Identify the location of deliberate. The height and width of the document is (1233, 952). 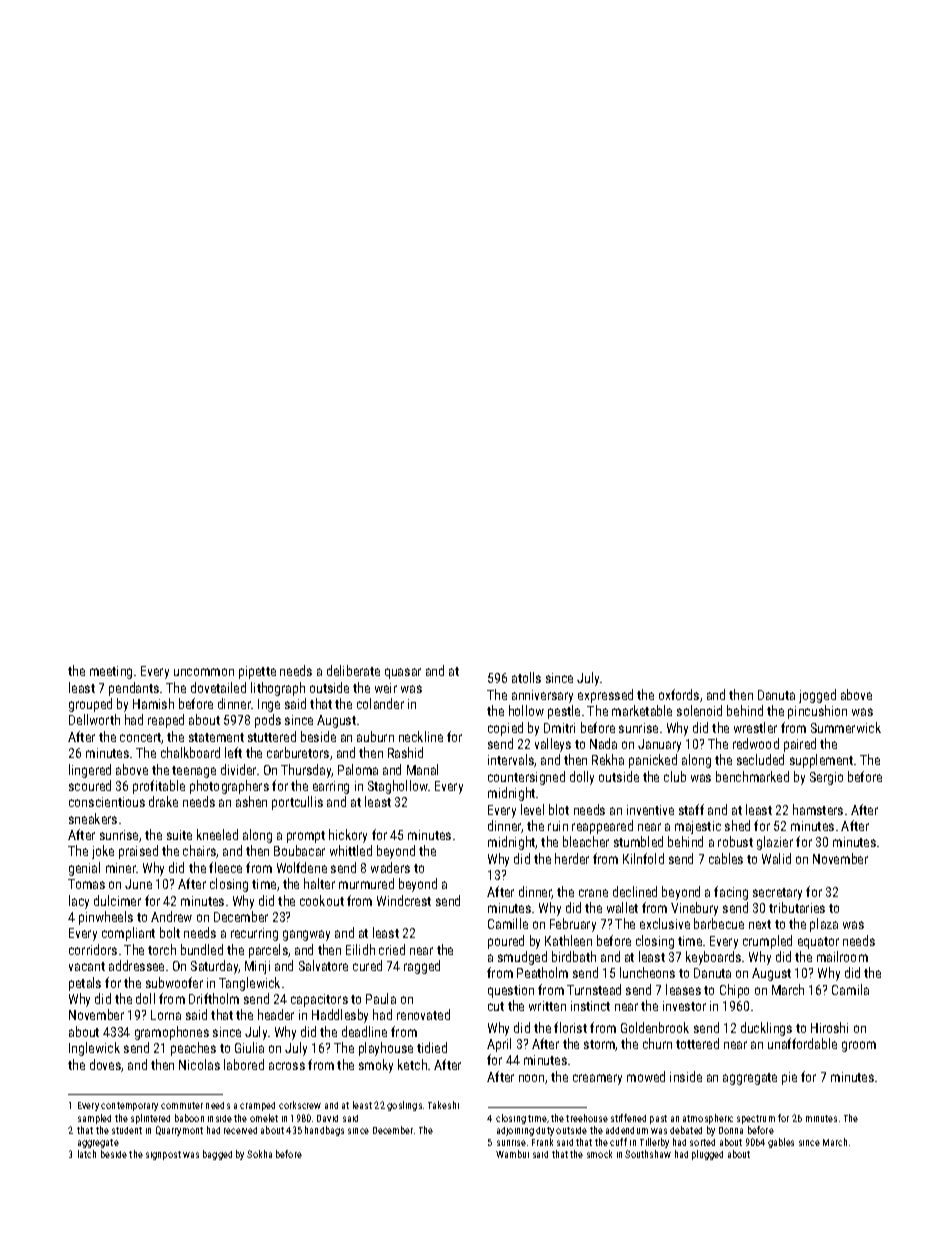
(353, 670).
